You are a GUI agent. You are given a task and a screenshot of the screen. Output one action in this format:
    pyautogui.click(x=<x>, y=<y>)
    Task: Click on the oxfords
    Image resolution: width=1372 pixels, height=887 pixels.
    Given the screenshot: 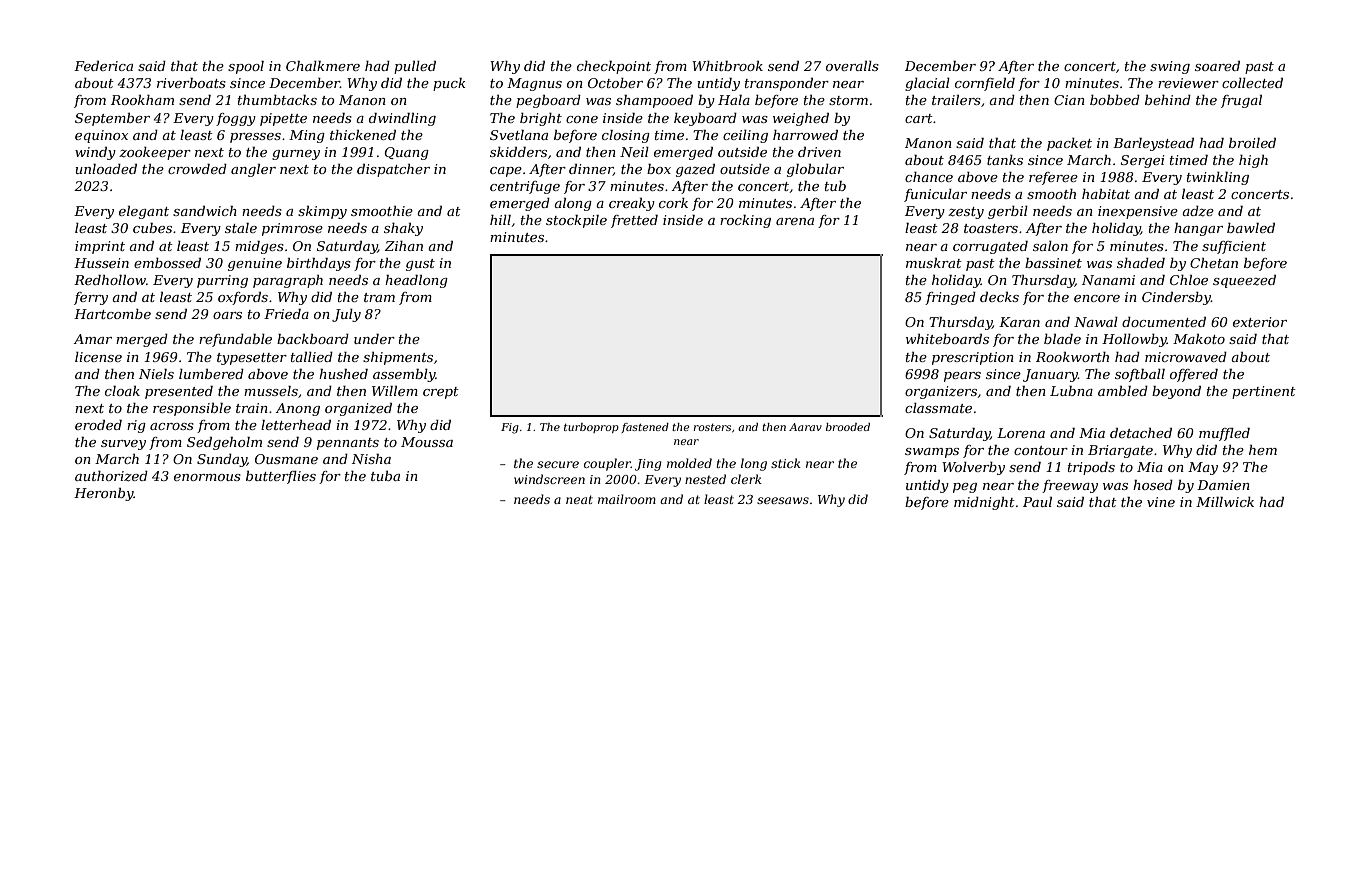 What is the action you would take?
    pyautogui.click(x=243, y=298)
